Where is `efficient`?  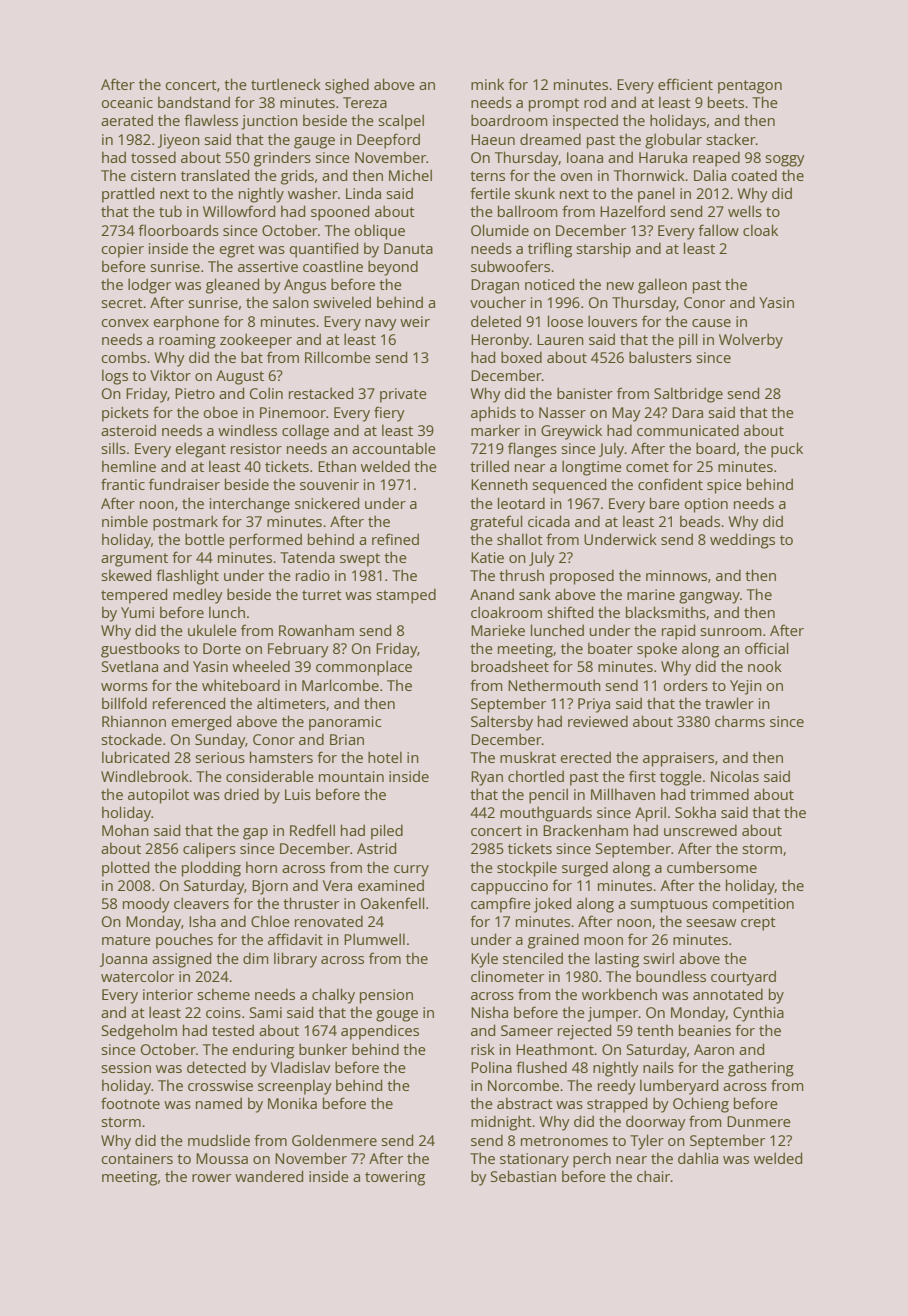 efficient is located at coordinates (685, 84).
